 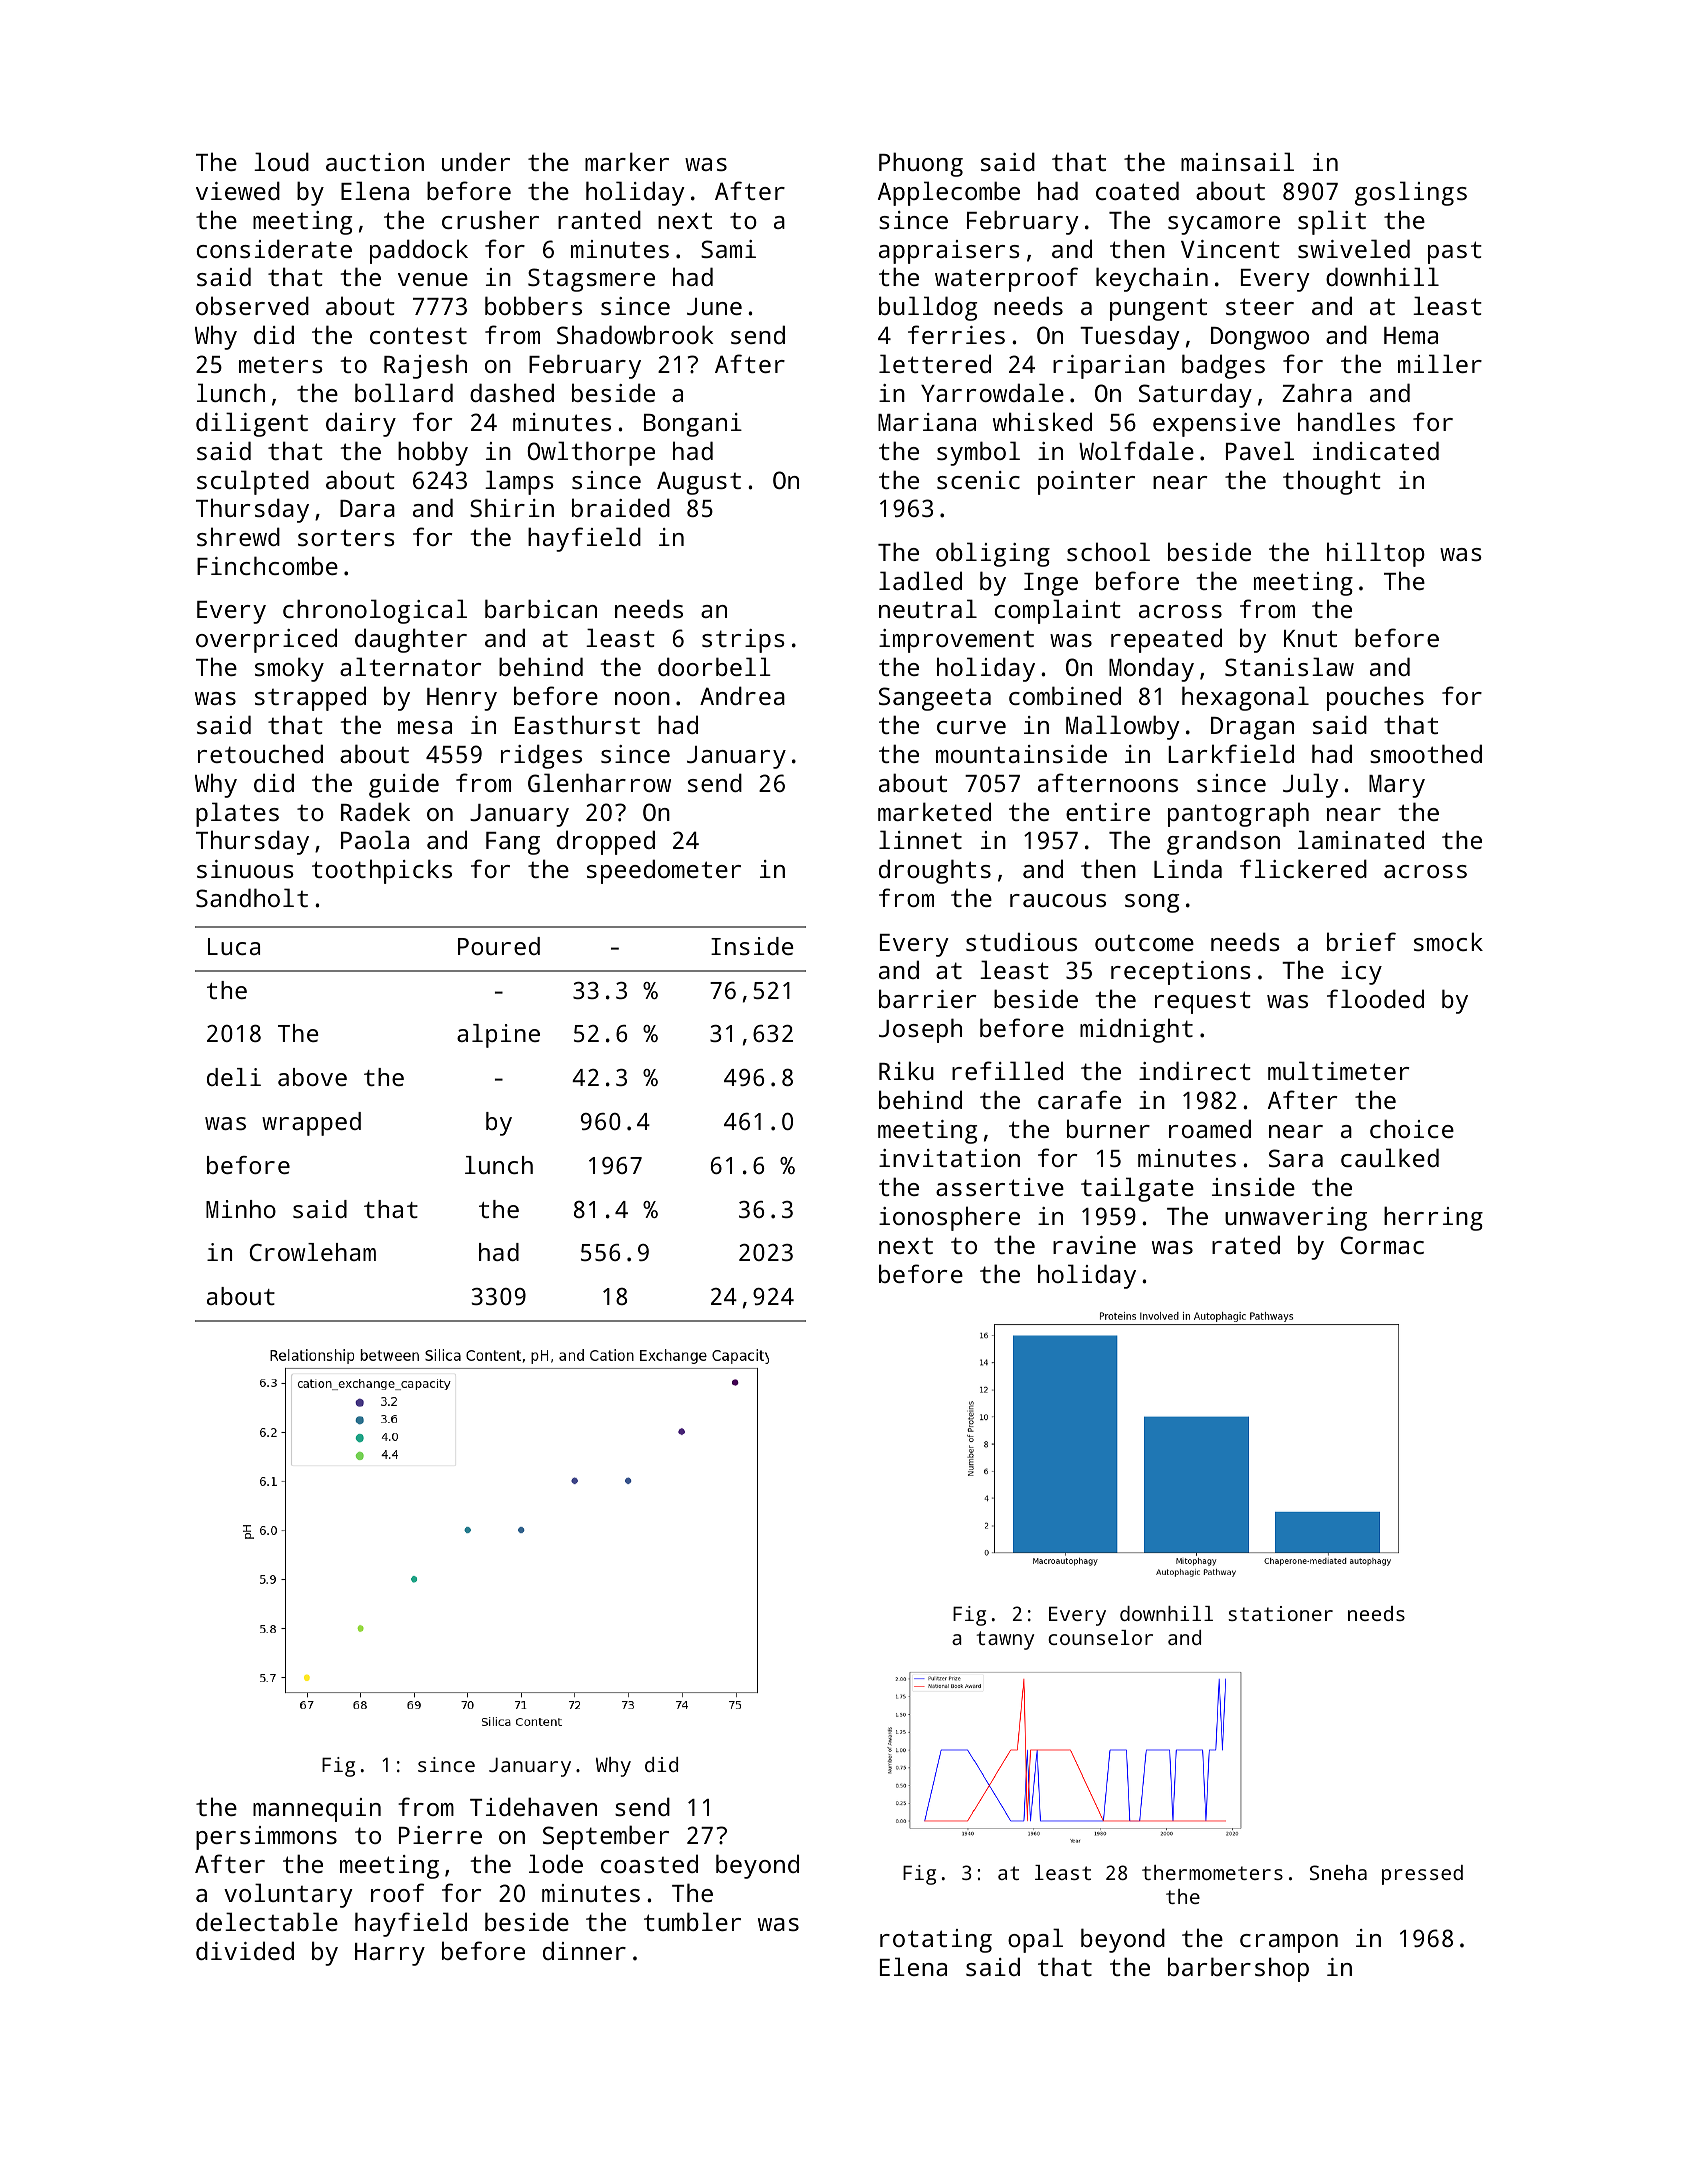 I want to click on goslings, so click(x=1411, y=193).
